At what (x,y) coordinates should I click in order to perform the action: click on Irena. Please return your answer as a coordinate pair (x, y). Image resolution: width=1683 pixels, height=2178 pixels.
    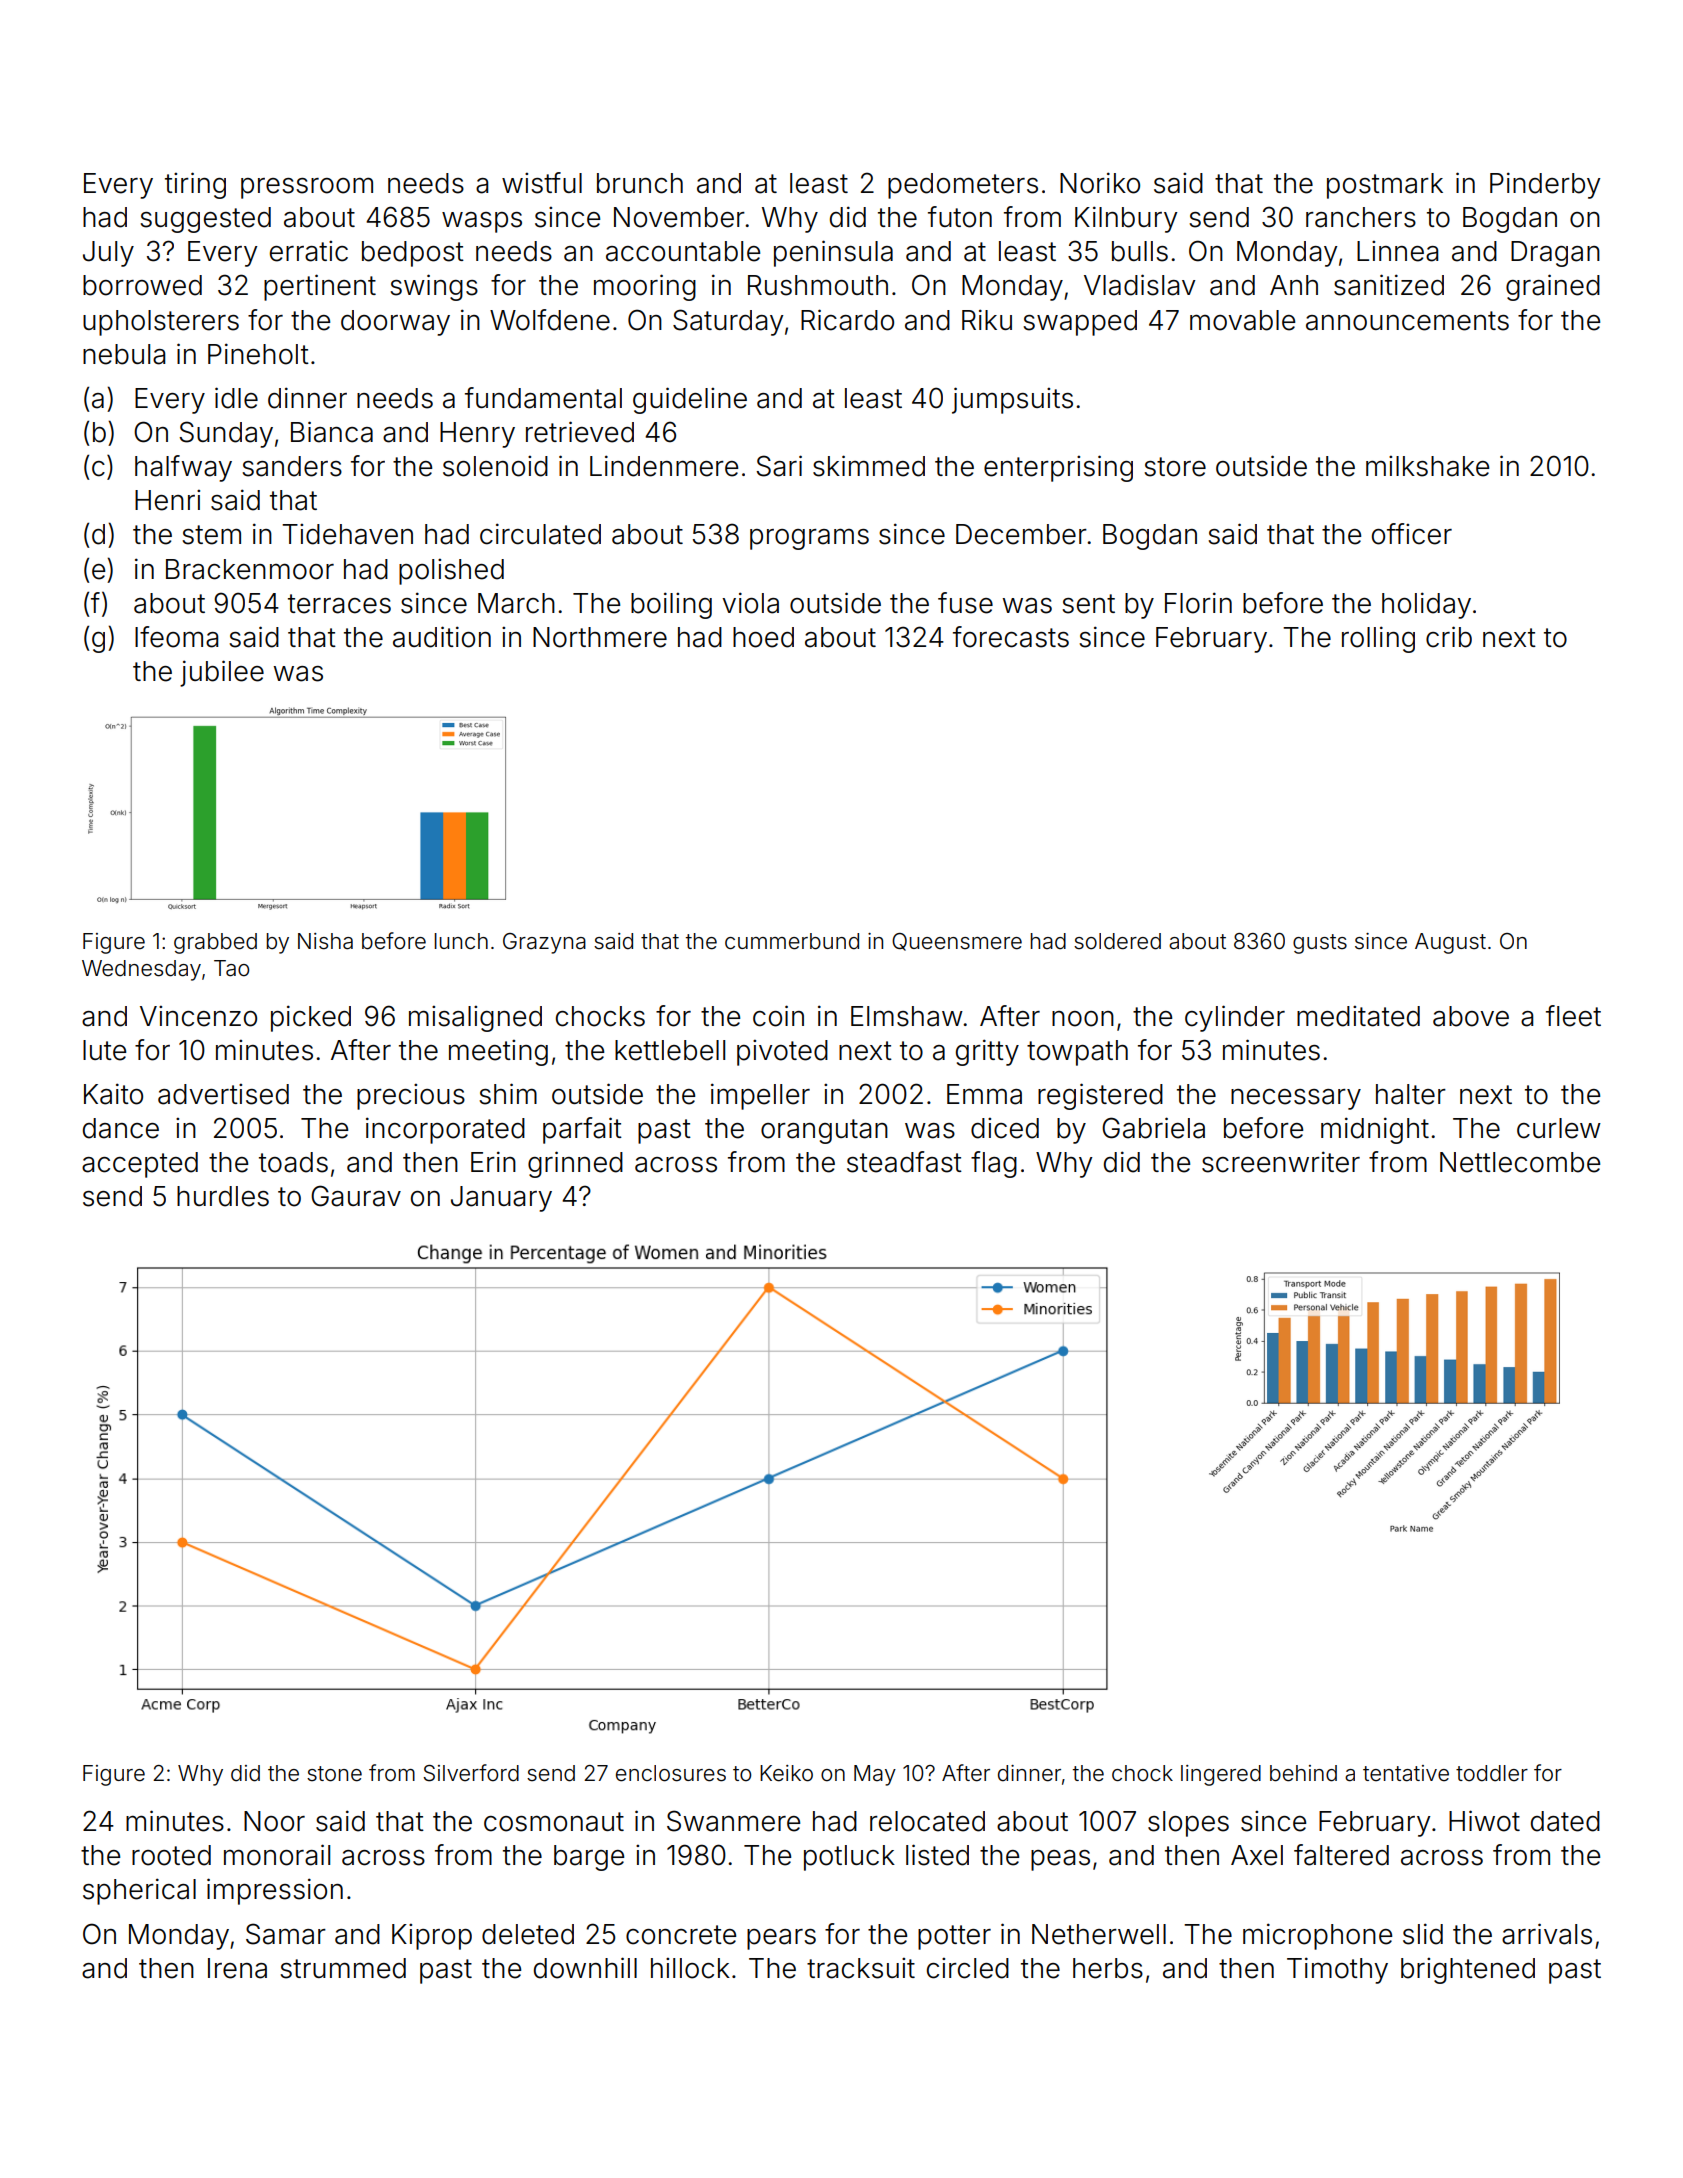
    Looking at the image, I should click on (237, 1968).
